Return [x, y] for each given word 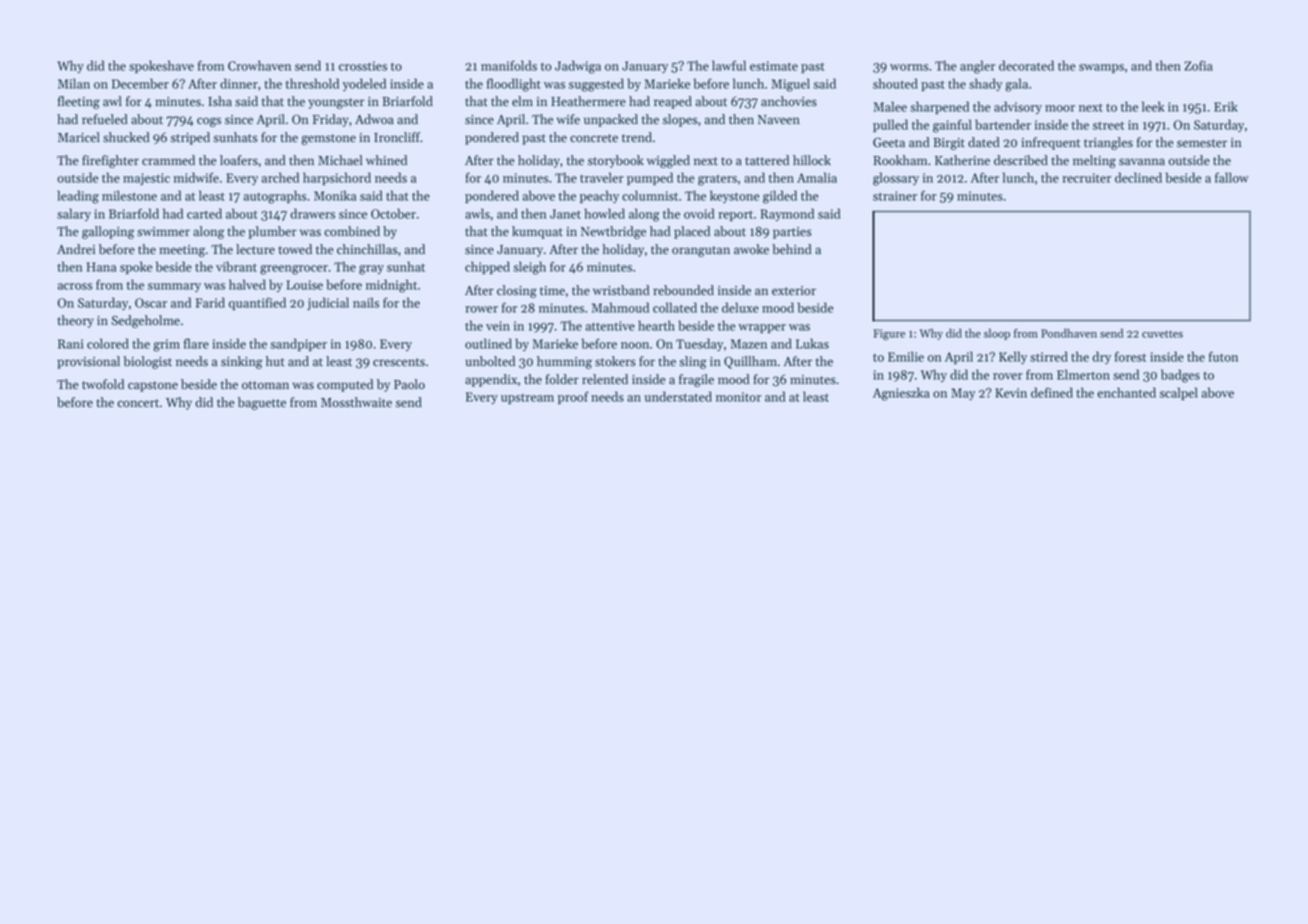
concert [138, 403]
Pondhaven [1069, 333]
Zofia [1198, 65]
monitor [738, 397]
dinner [239, 83]
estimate [774, 66]
